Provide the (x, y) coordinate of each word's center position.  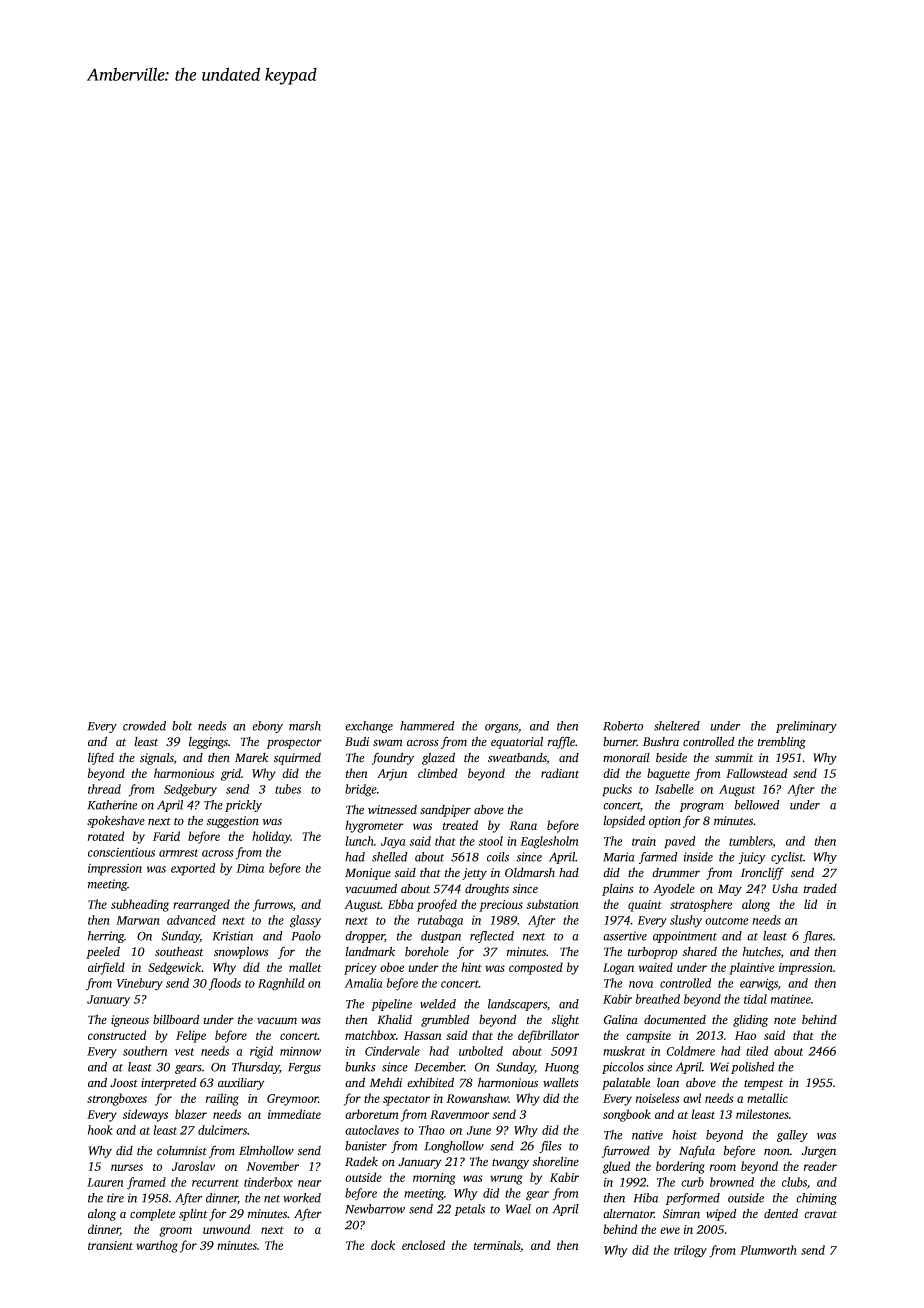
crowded (144, 726)
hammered (427, 726)
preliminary (806, 727)
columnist (182, 1151)
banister (366, 1146)
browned (732, 1182)
